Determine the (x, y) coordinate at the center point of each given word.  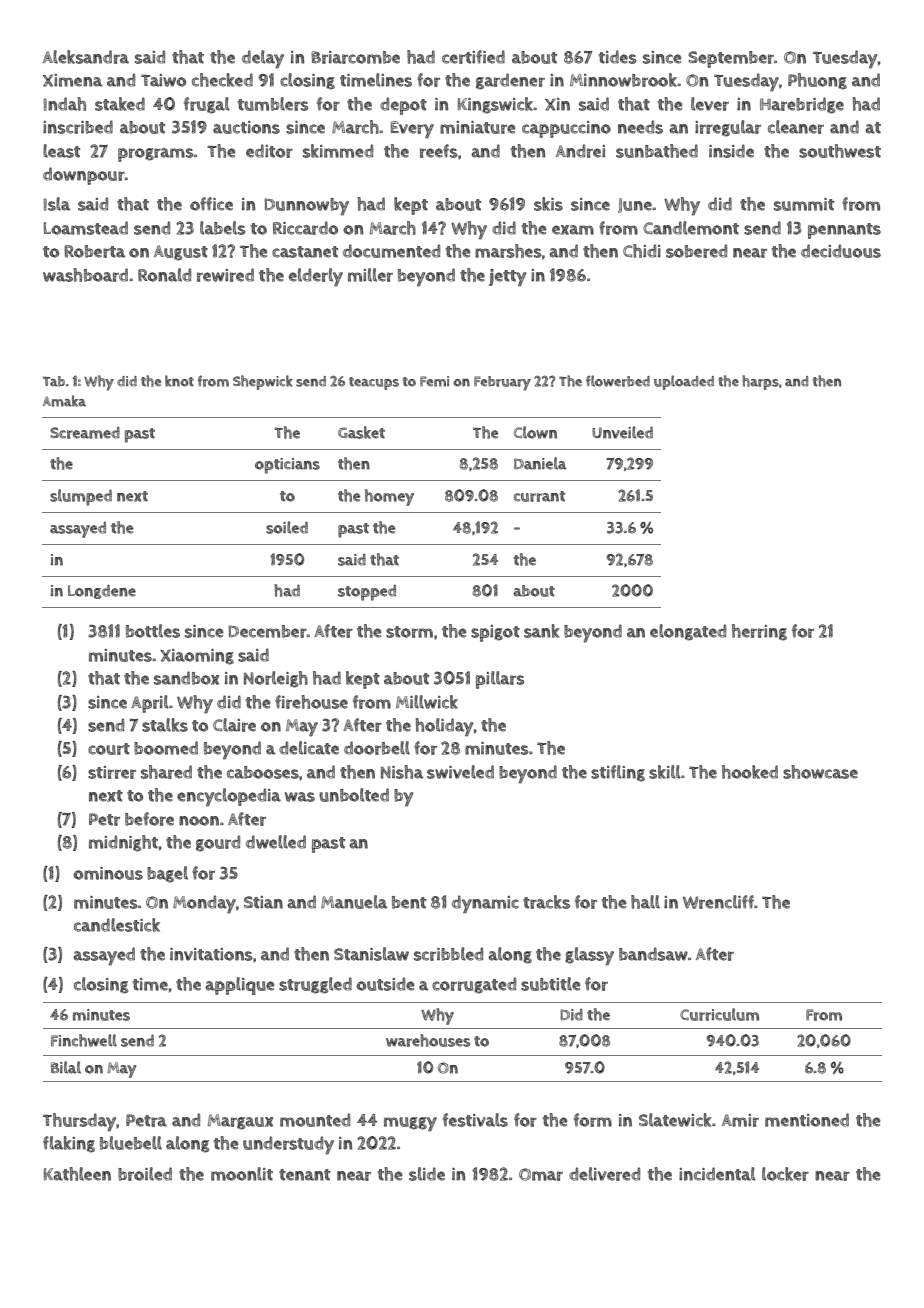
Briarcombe (355, 57)
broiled (145, 1174)
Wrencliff (718, 902)
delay (263, 59)
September (731, 59)
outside (385, 984)
